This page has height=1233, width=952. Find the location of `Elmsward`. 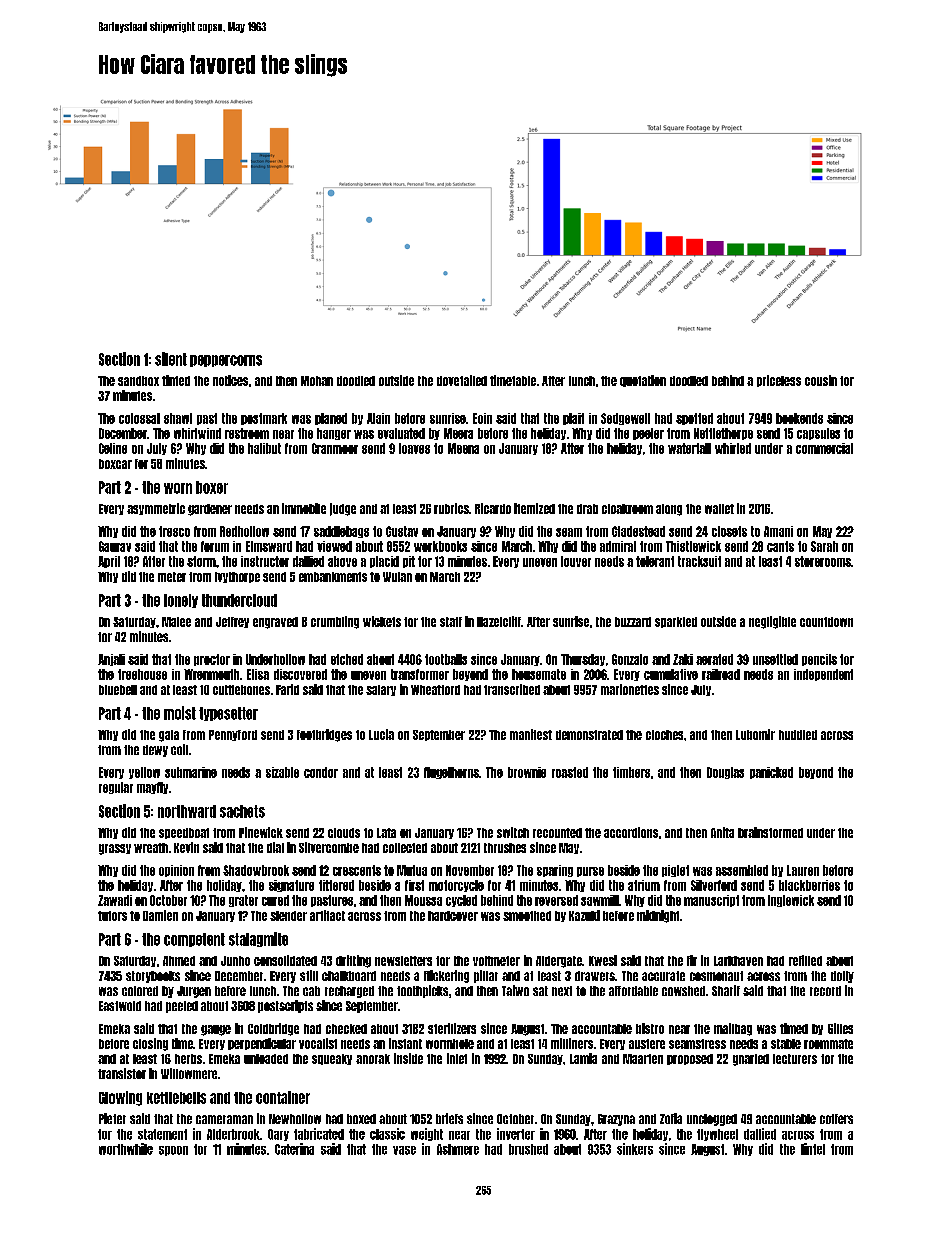

Elmsward is located at coordinates (269, 546).
